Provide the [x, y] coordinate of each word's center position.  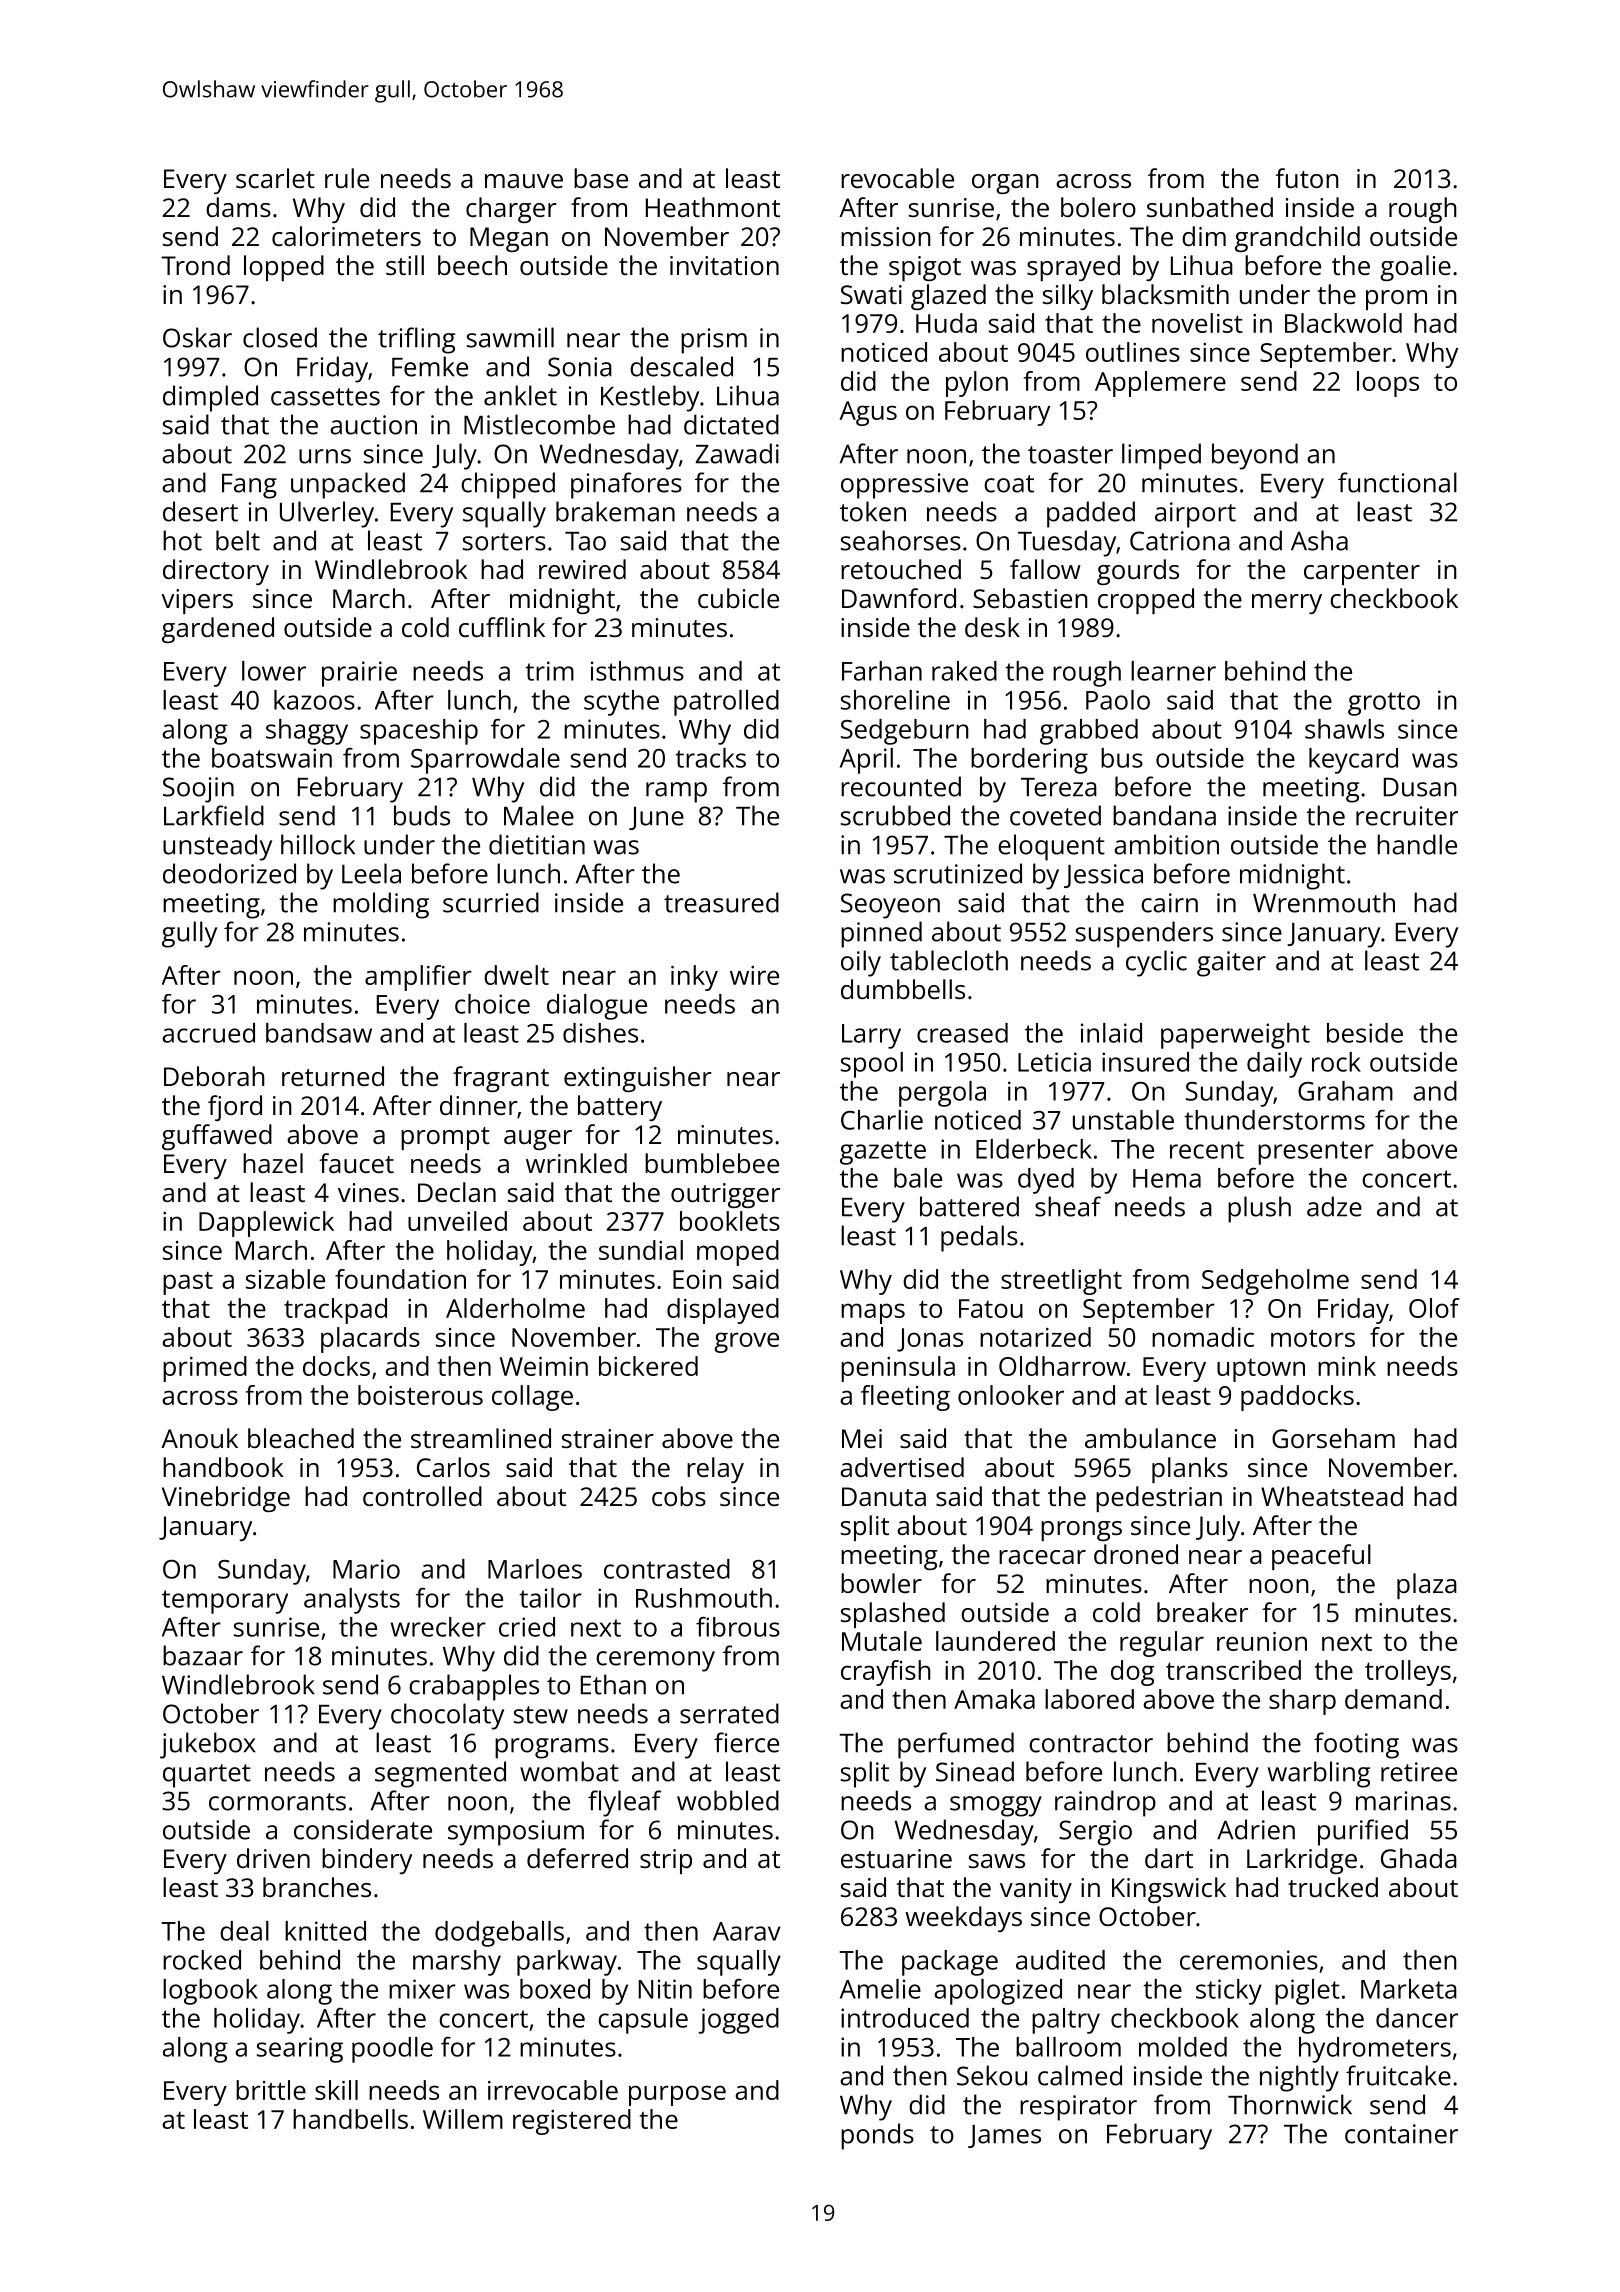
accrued [208, 1033]
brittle [271, 2090]
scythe [621, 703]
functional [1397, 482]
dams [238, 207]
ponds [877, 2136]
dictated [731, 424]
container [1401, 2134]
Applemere [1160, 384]
